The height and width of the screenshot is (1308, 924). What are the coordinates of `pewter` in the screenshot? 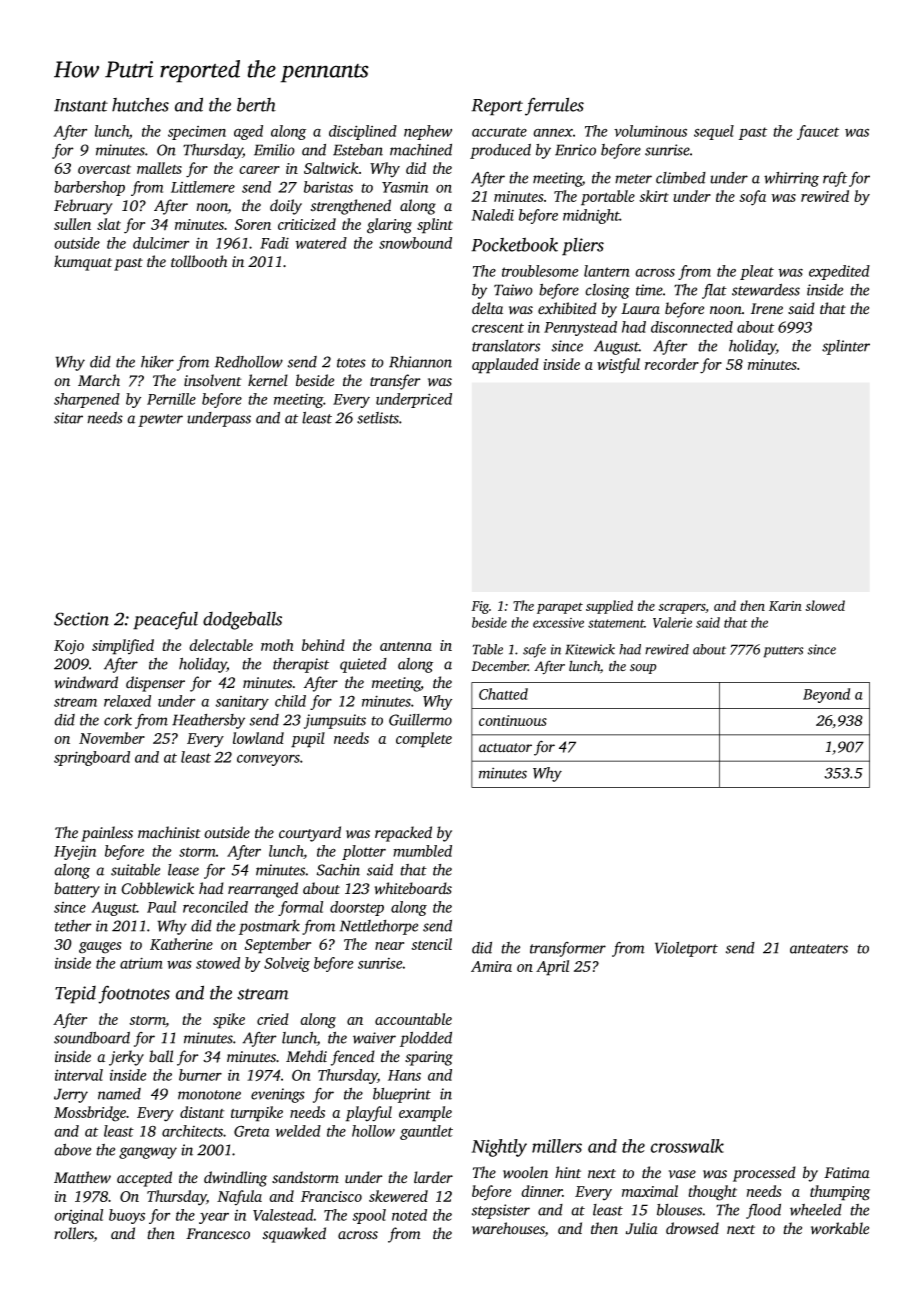 It's located at (160, 420).
